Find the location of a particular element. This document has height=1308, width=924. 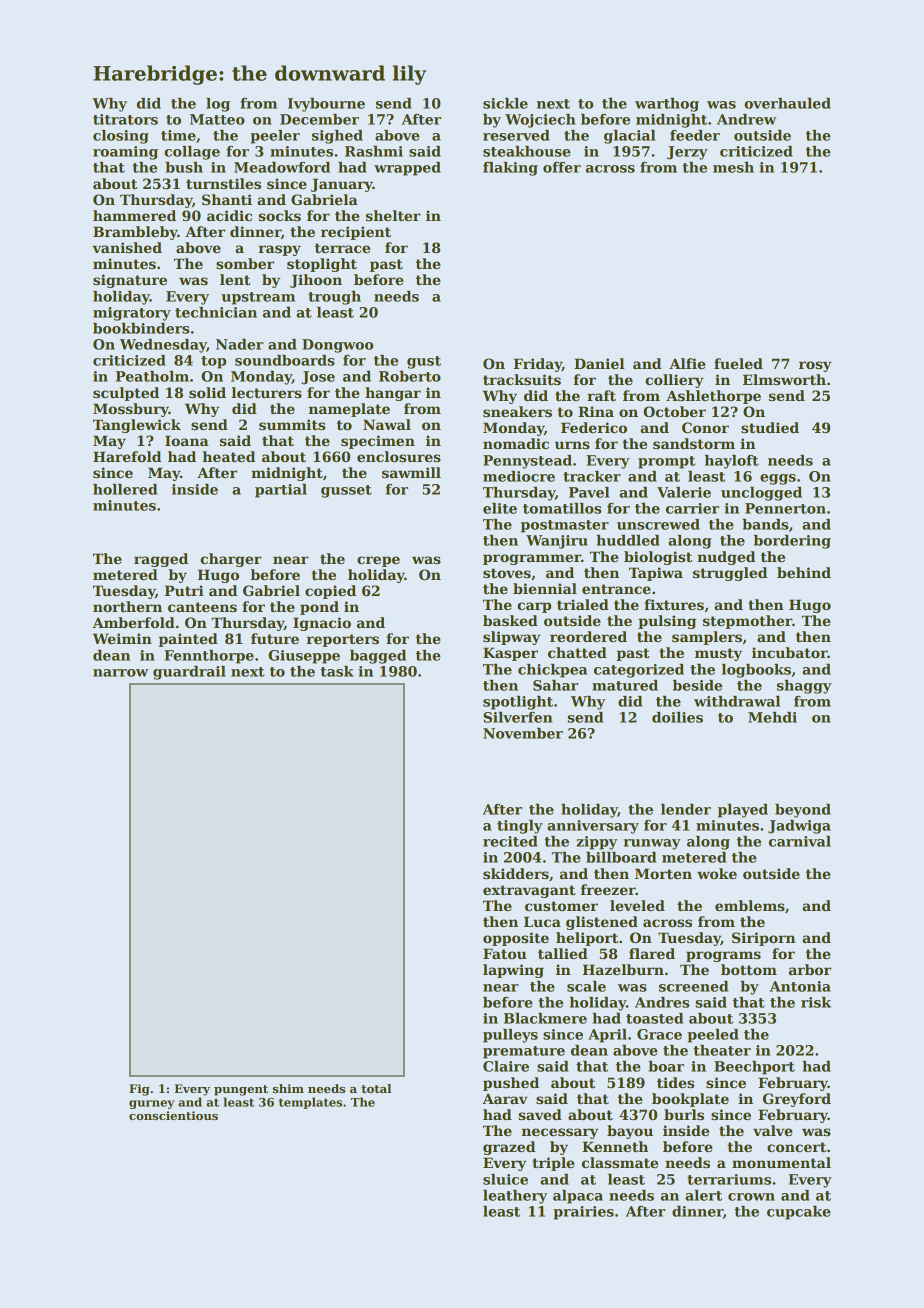

titrators is located at coordinates (125, 119).
